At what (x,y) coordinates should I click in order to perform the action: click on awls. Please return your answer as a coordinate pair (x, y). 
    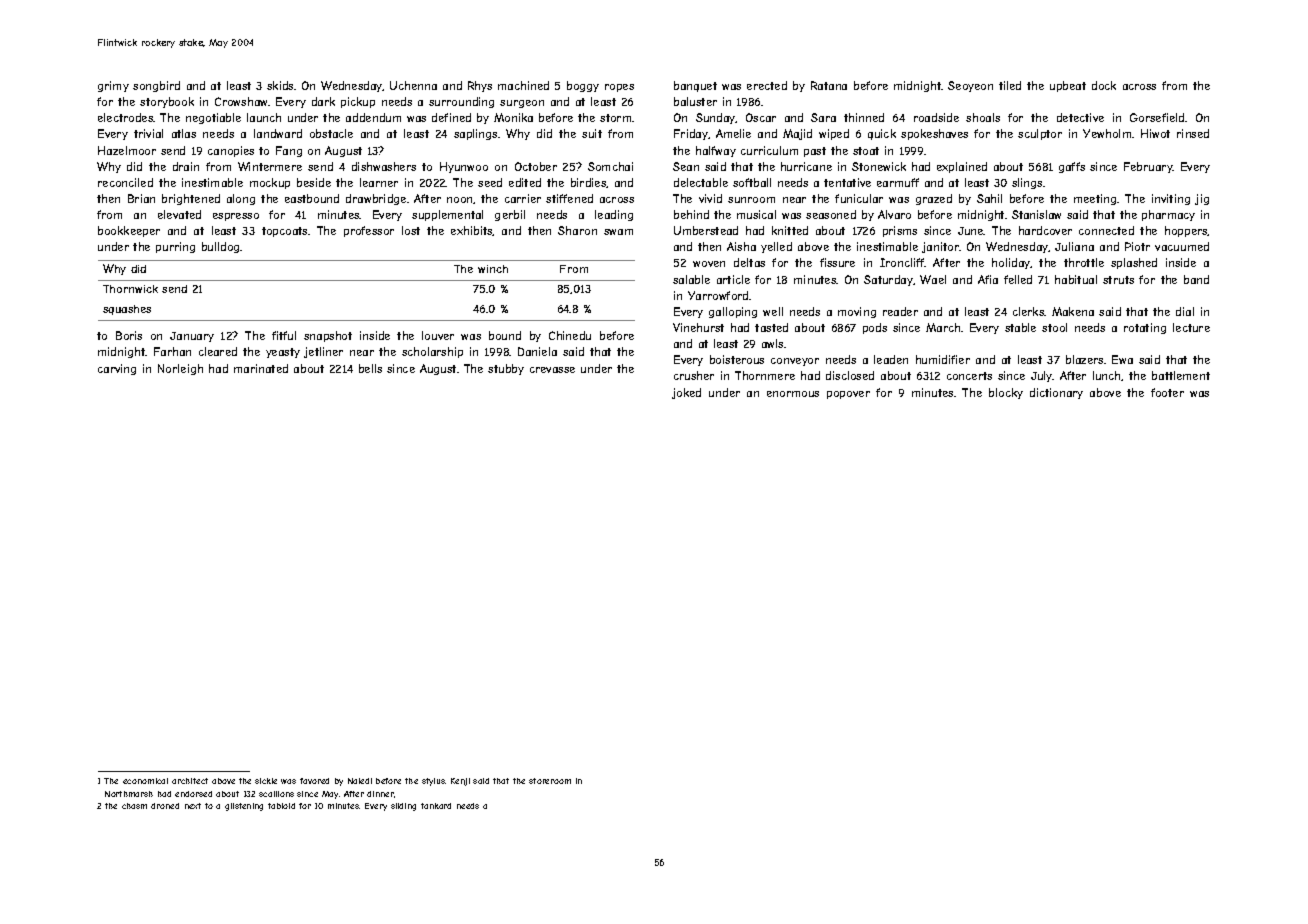
    Looking at the image, I should click on (772, 343).
